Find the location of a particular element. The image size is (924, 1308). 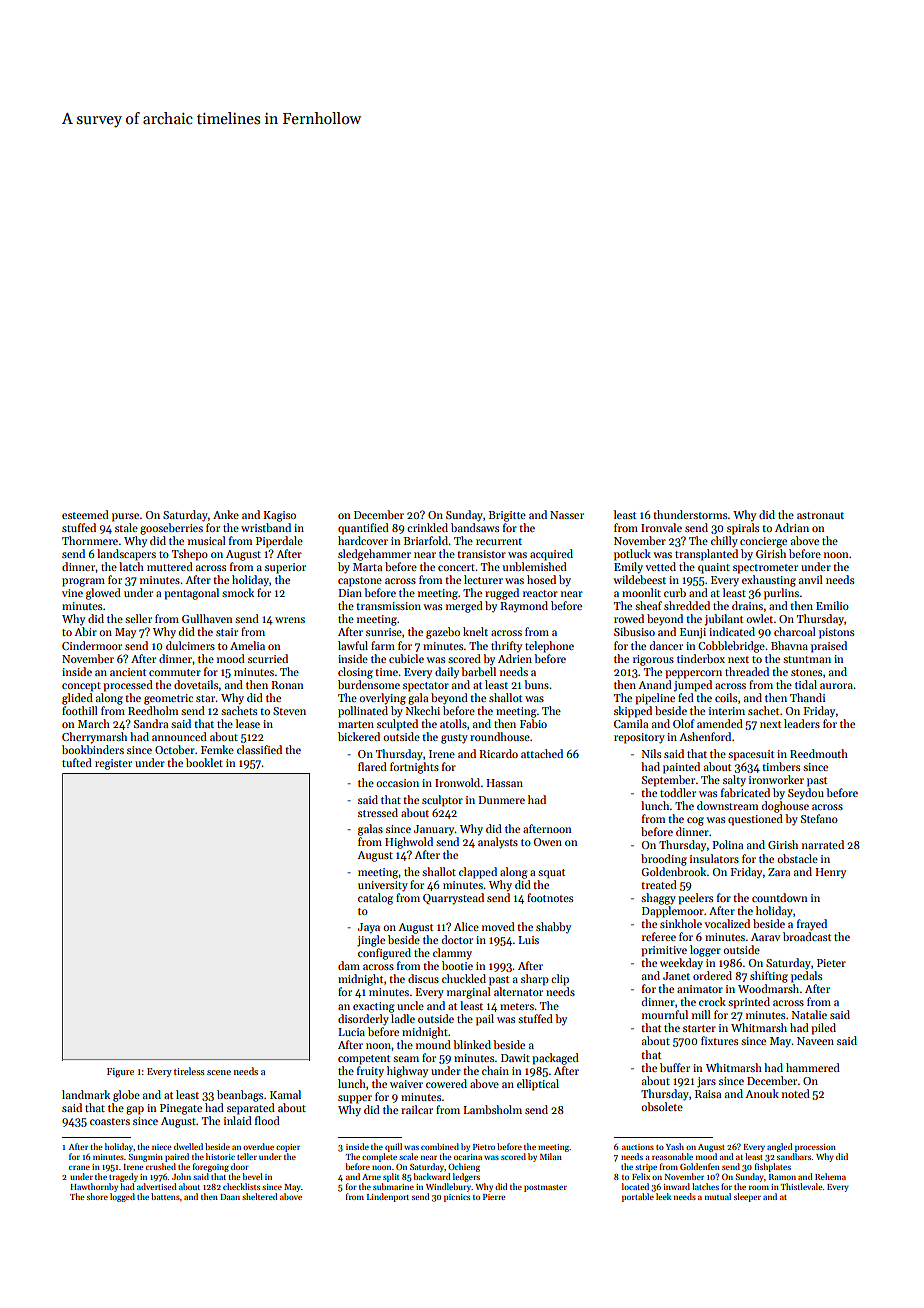

sculptor is located at coordinates (442, 801).
